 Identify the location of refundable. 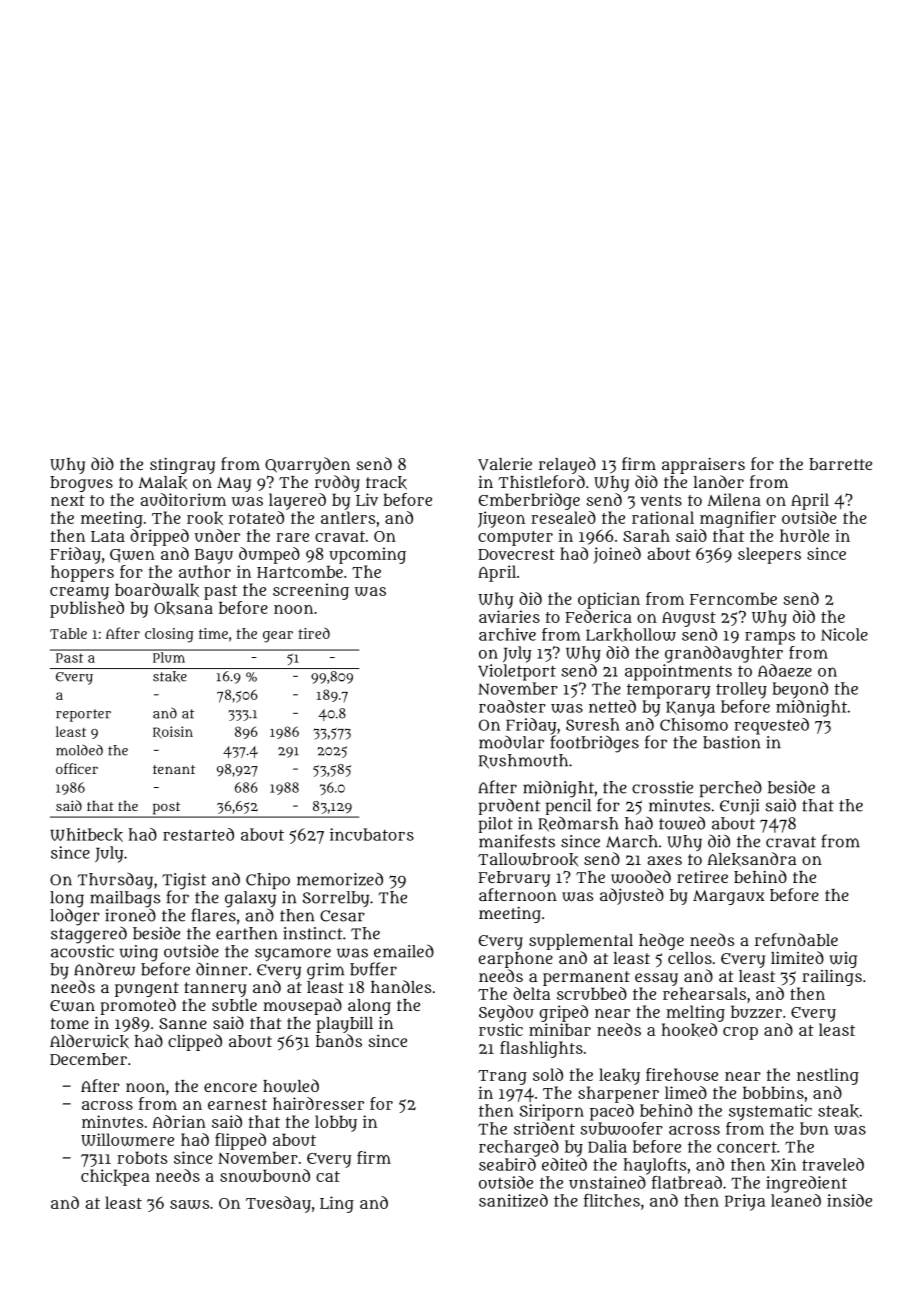
(796, 939).
